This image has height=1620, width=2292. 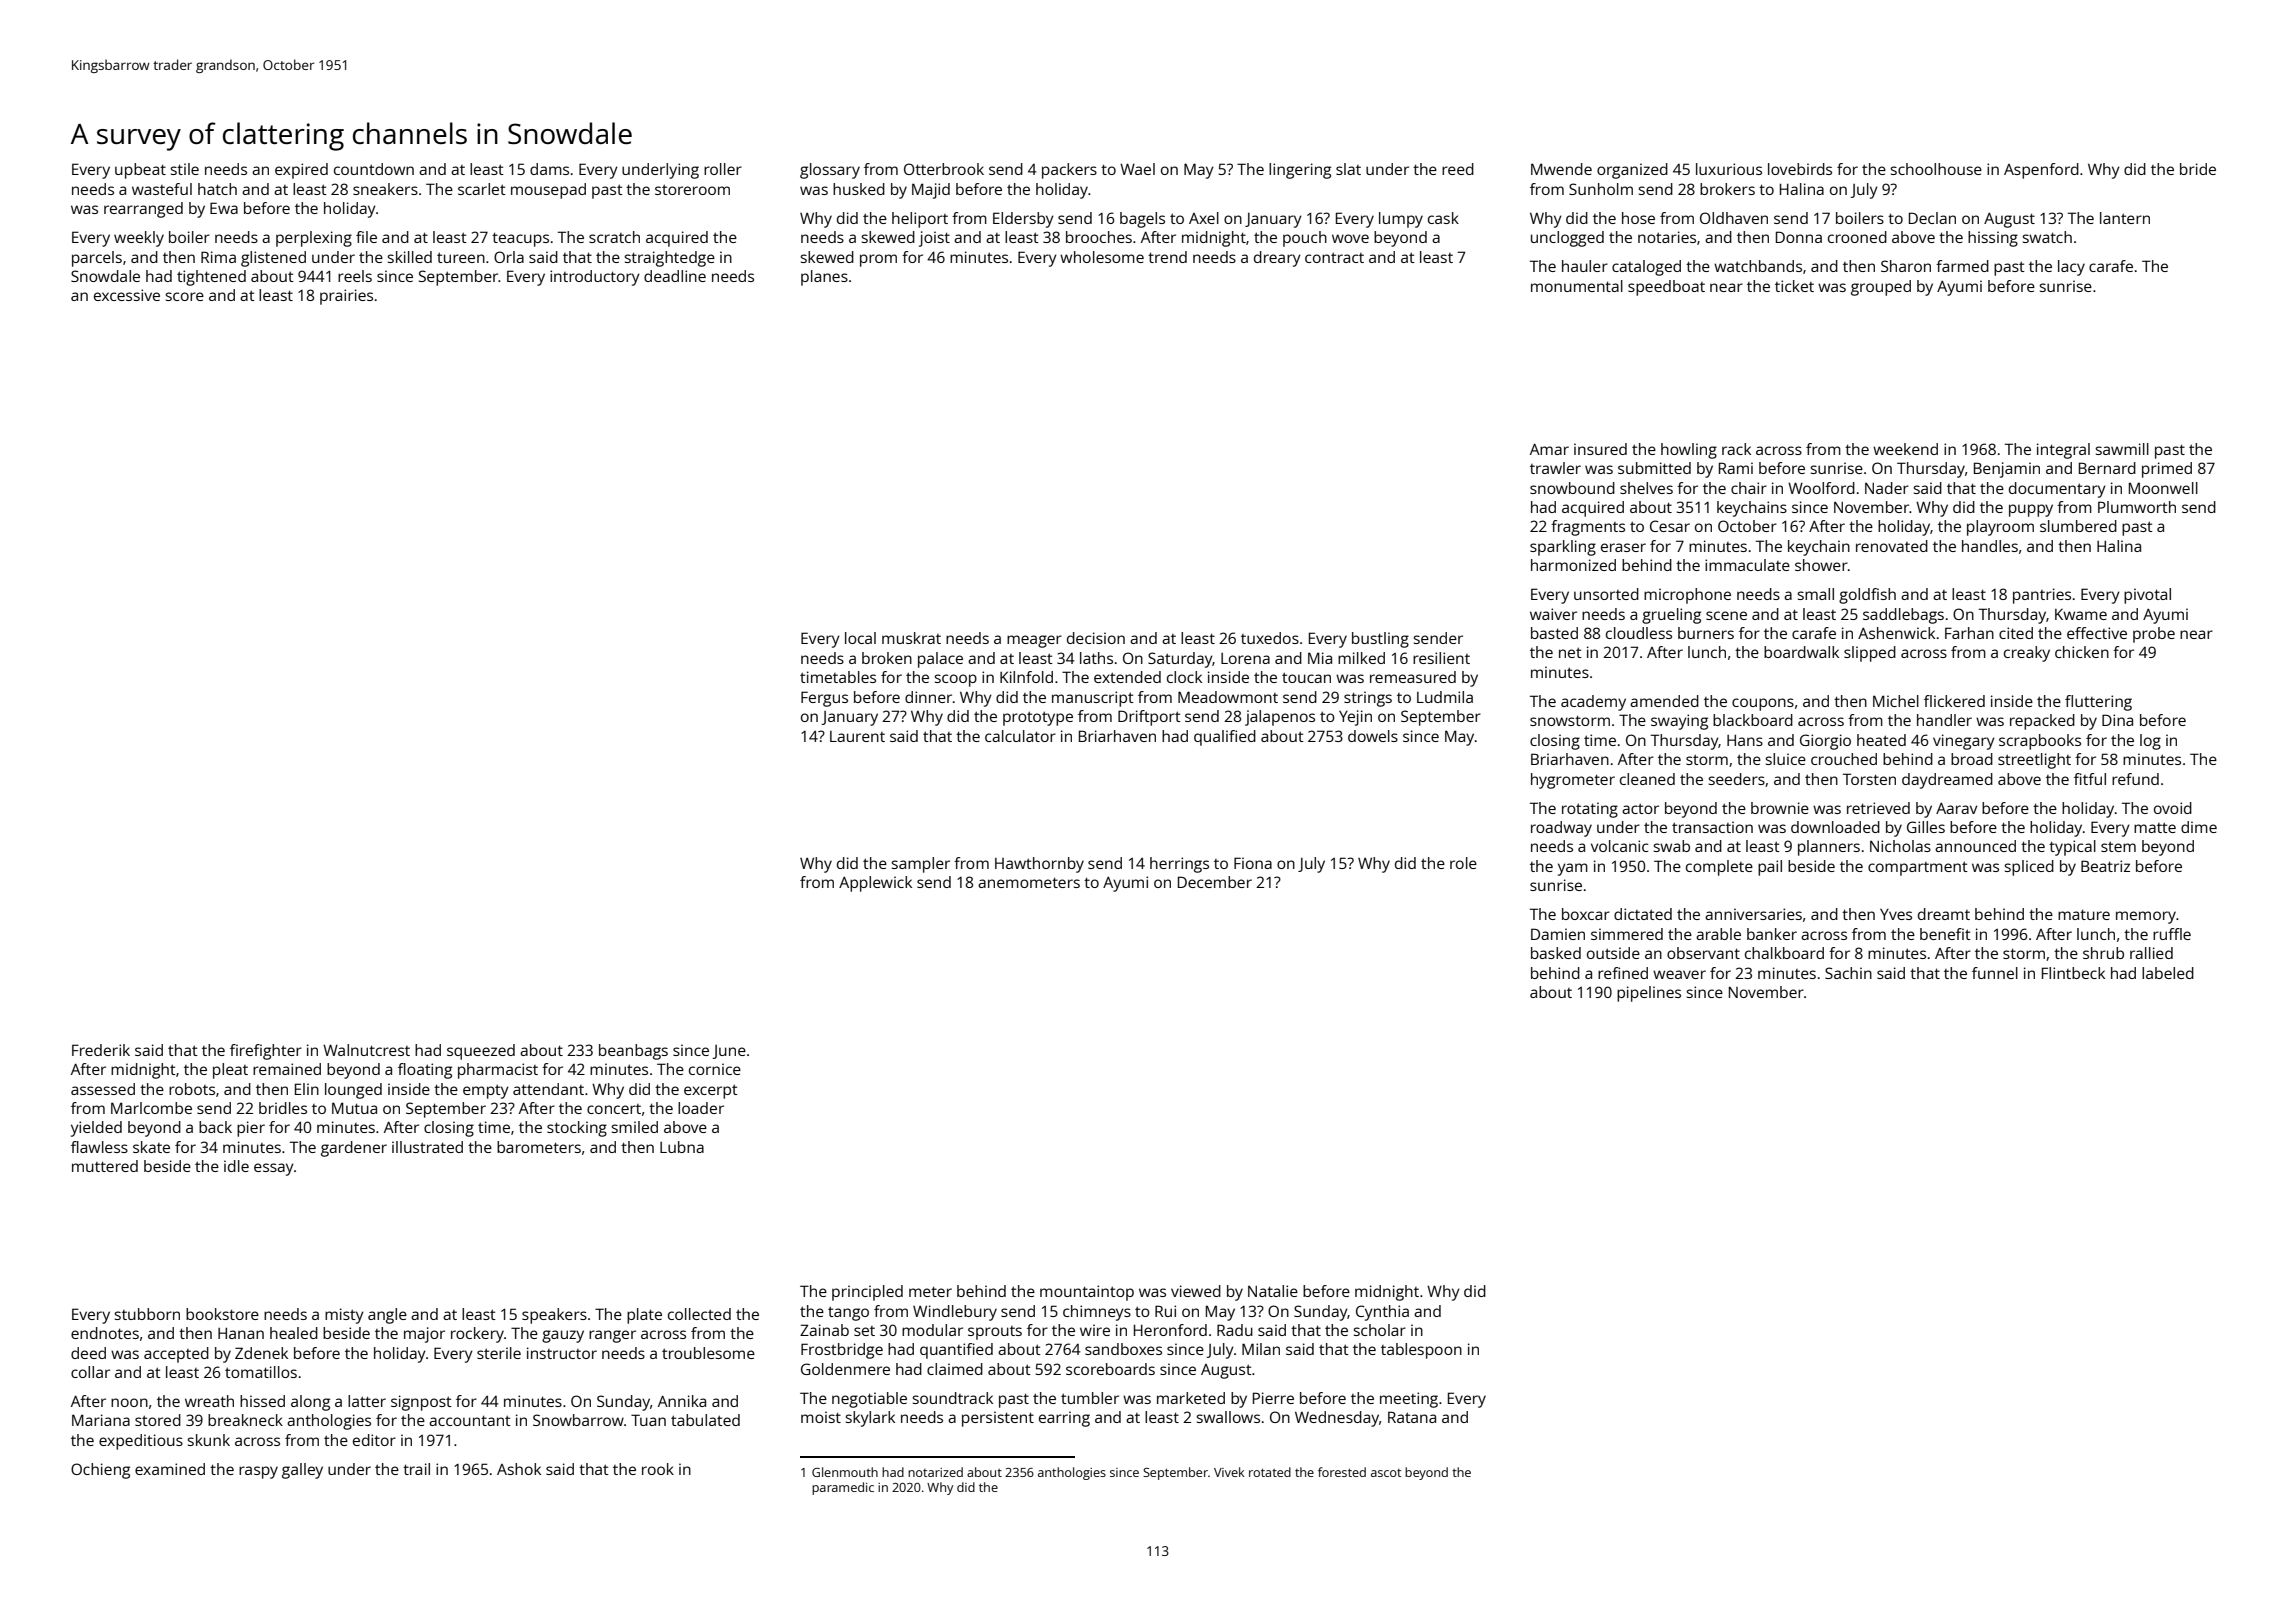 What do you see at coordinates (2198, 169) in the image?
I see `bride` at bounding box center [2198, 169].
